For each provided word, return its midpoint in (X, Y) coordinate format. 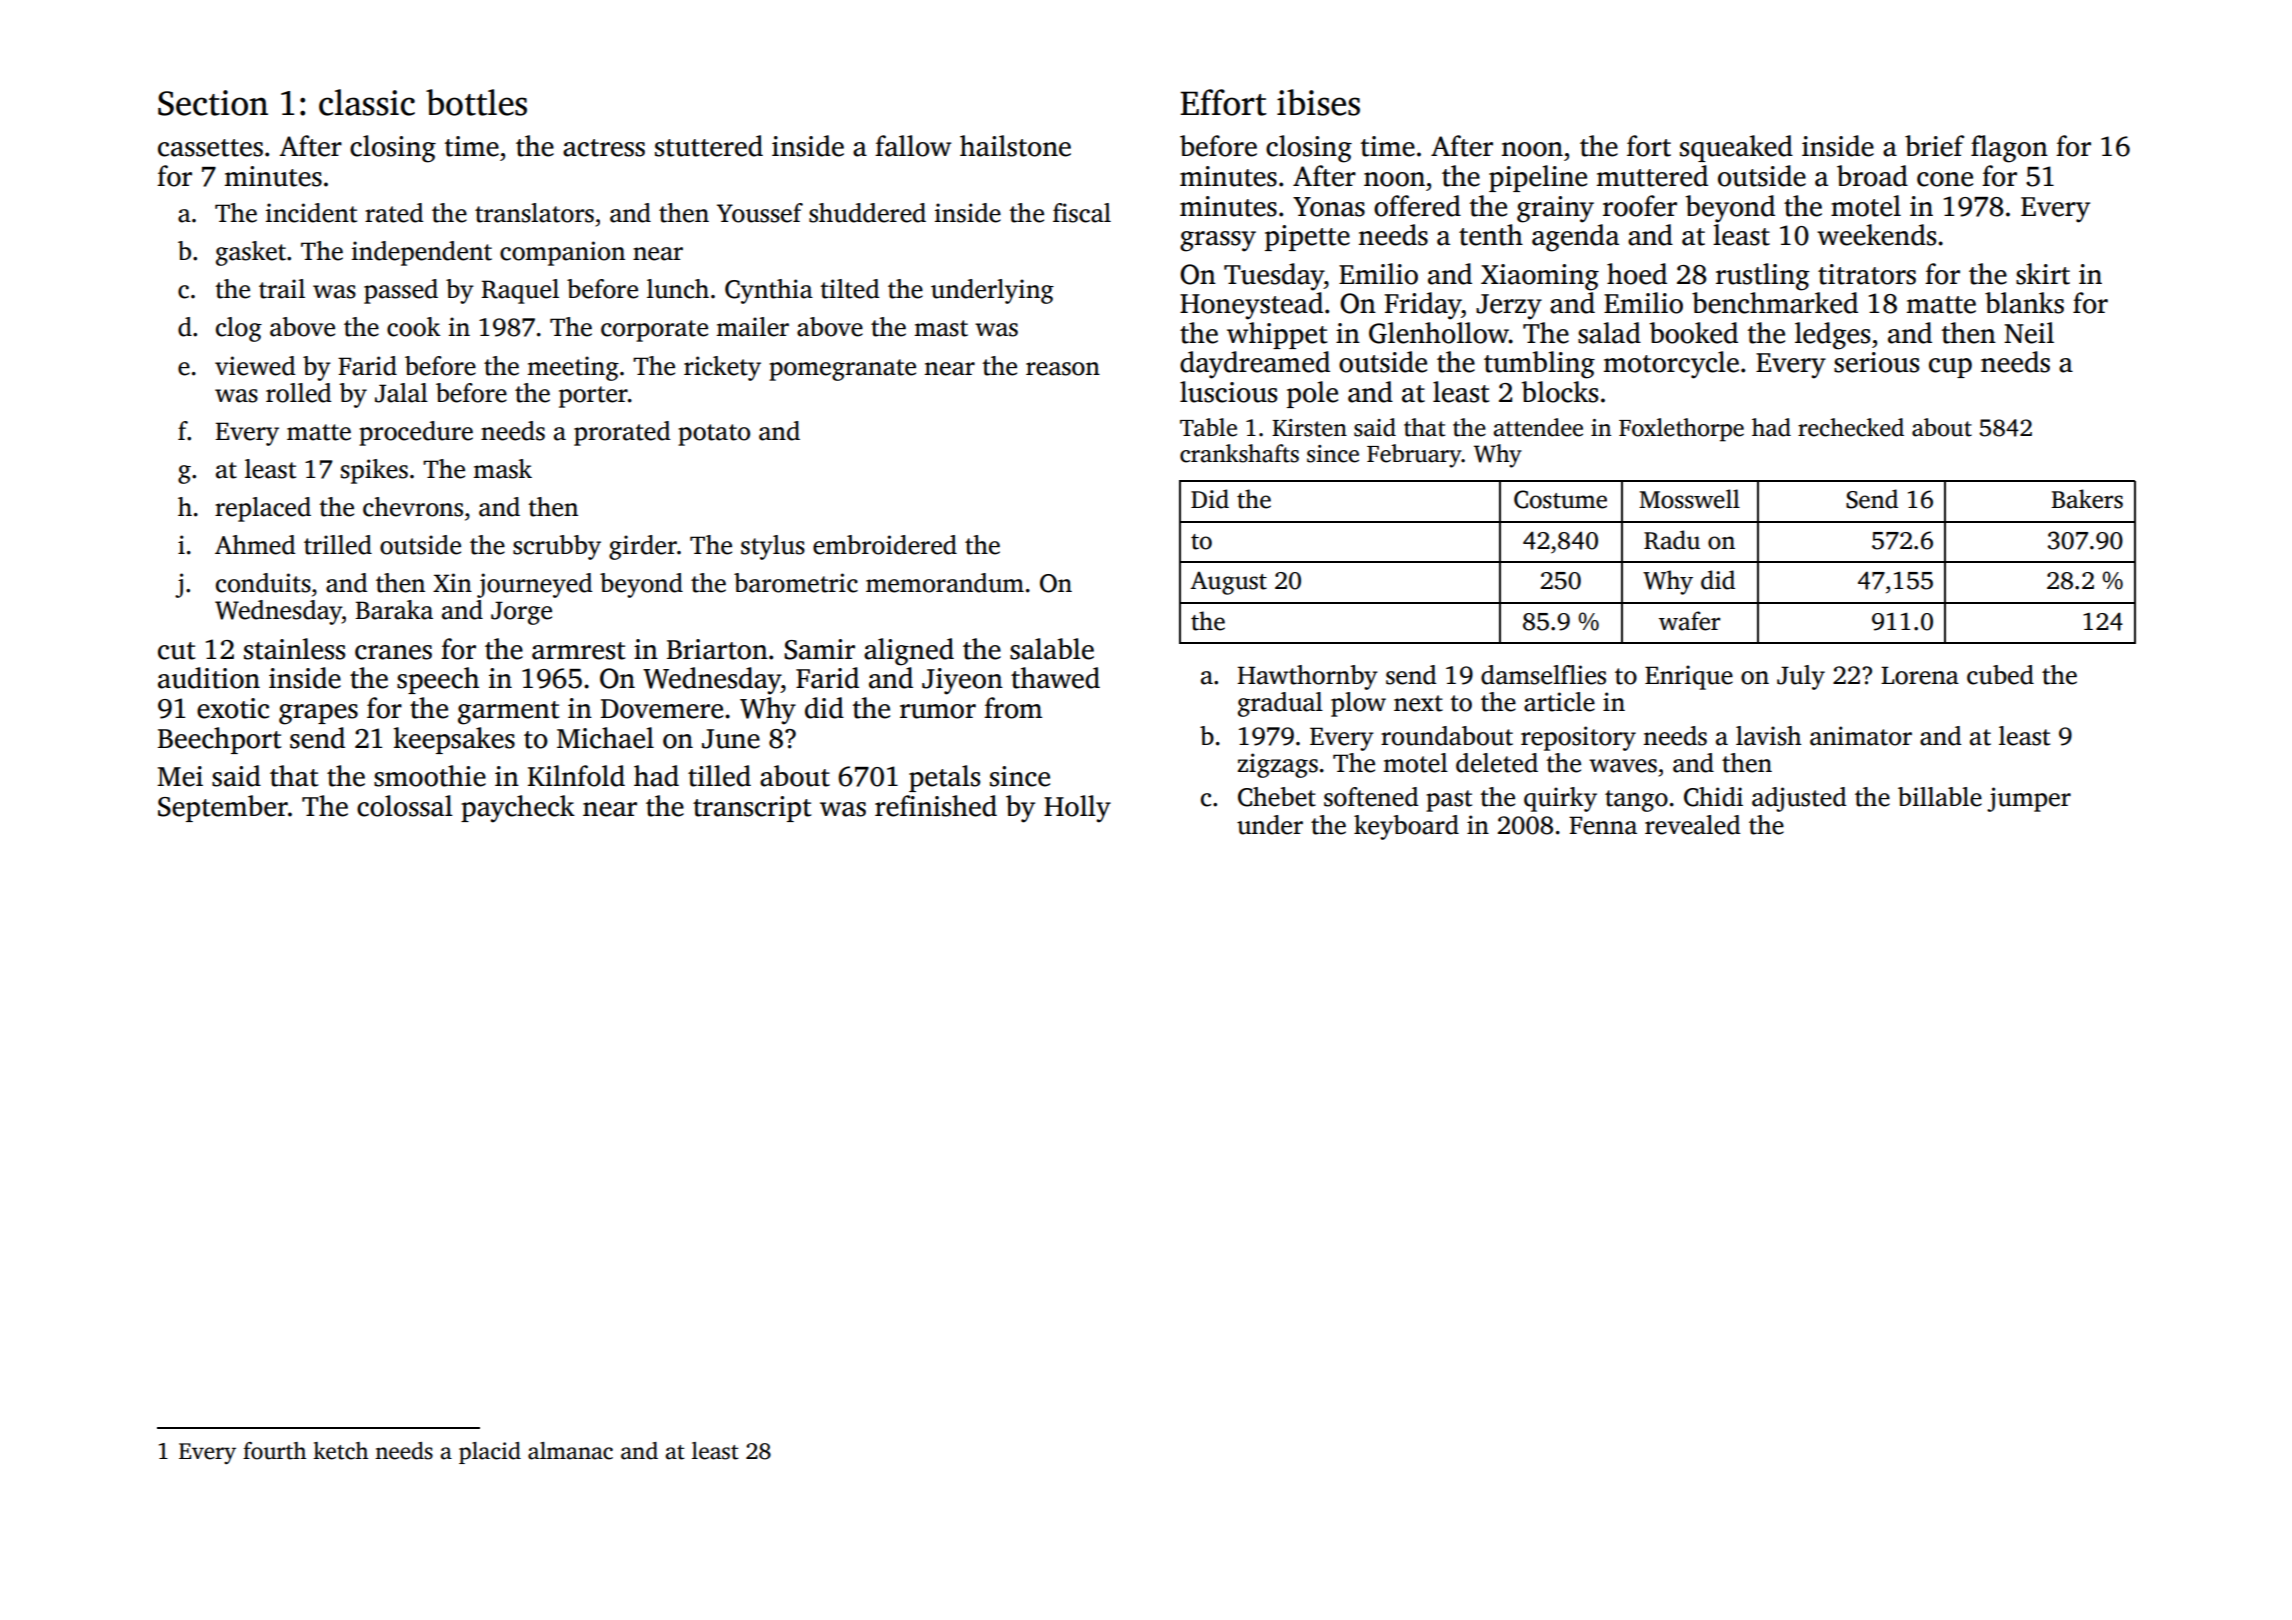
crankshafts (1239, 453)
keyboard (1406, 827)
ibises (1318, 102)
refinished (936, 806)
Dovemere (662, 709)
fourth (274, 1451)
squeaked (1736, 148)
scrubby (557, 547)
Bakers (2087, 499)
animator (1861, 736)
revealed (1692, 825)
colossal (405, 806)
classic (367, 102)
